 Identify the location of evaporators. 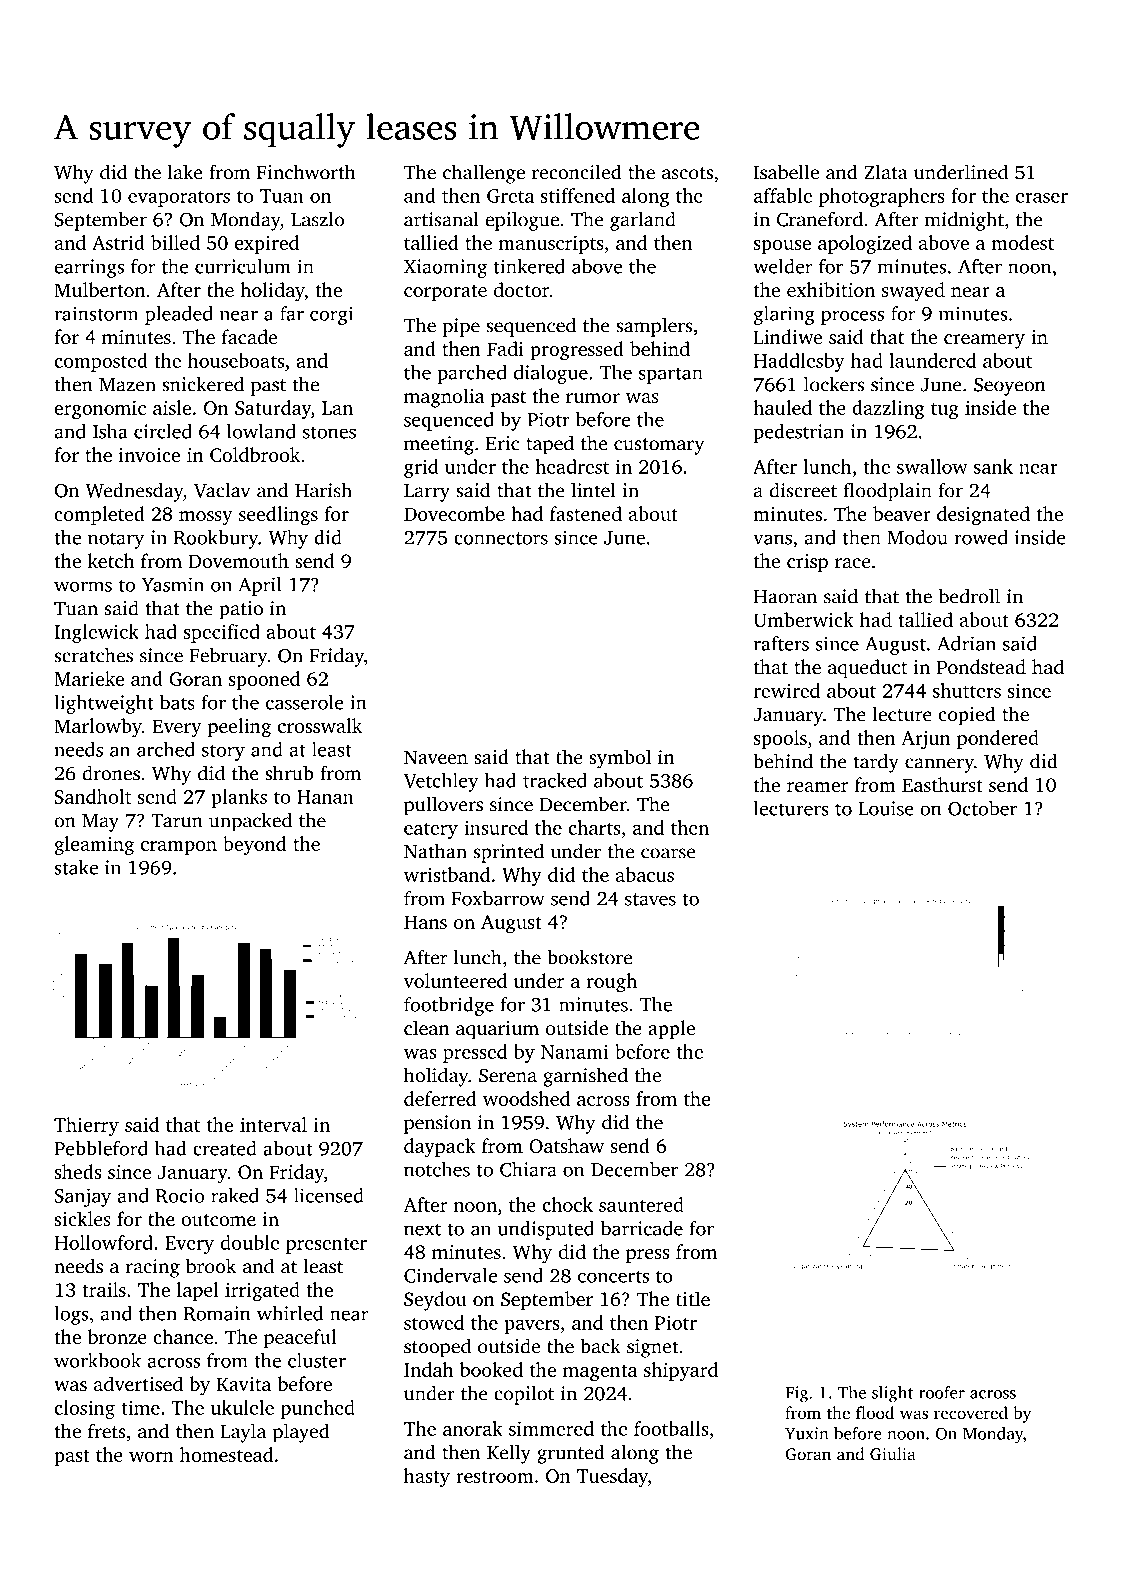
(179, 198).
